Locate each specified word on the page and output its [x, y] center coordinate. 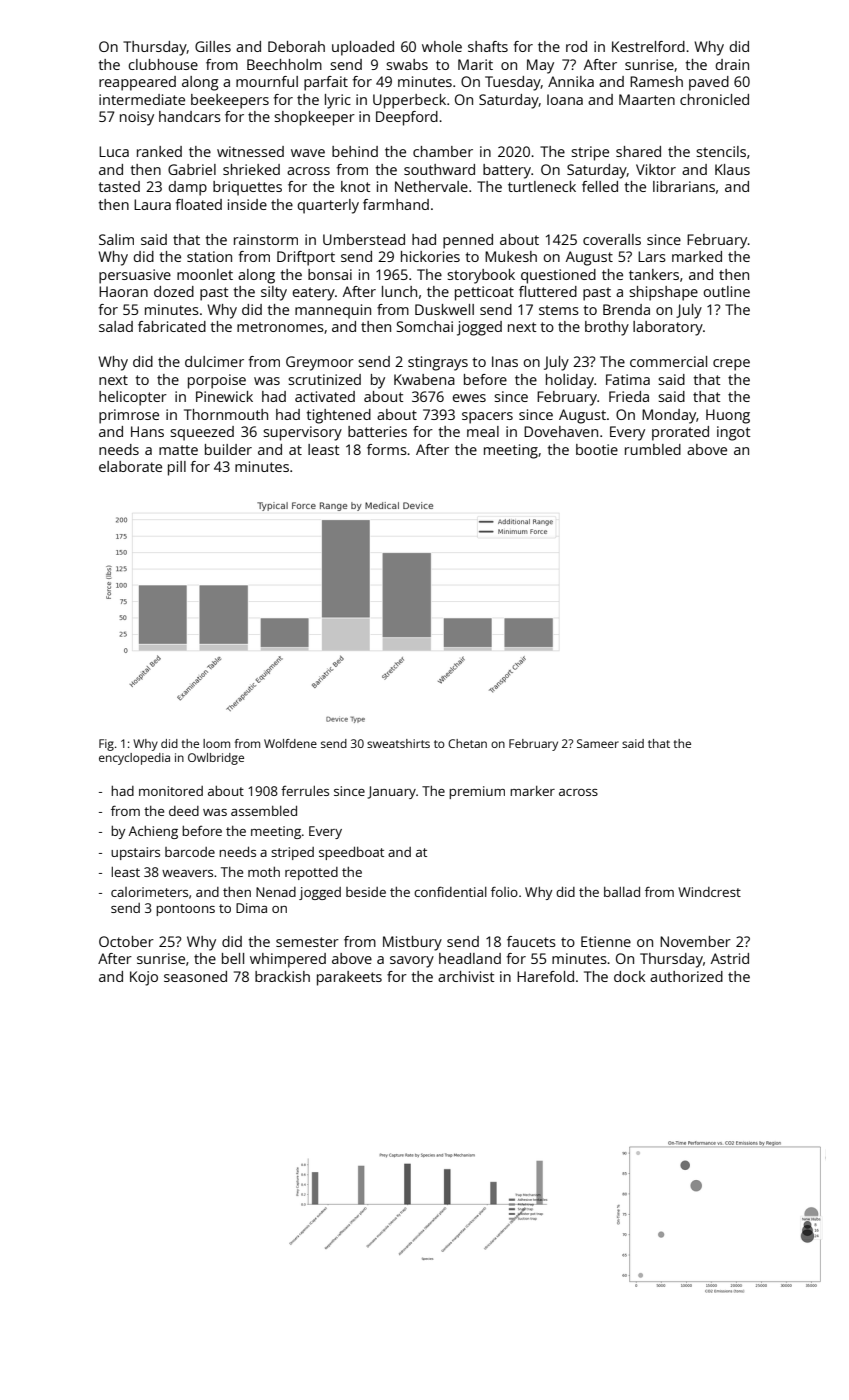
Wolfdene [290, 743]
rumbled [653, 449]
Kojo [144, 978]
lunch [399, 291]
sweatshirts [398, 743]
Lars [652, 256]
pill [177, 468]
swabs [407, 64]
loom [216, 743]
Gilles [213, 46]
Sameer [598, 743]
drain [732, 64]
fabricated [172, 326]
